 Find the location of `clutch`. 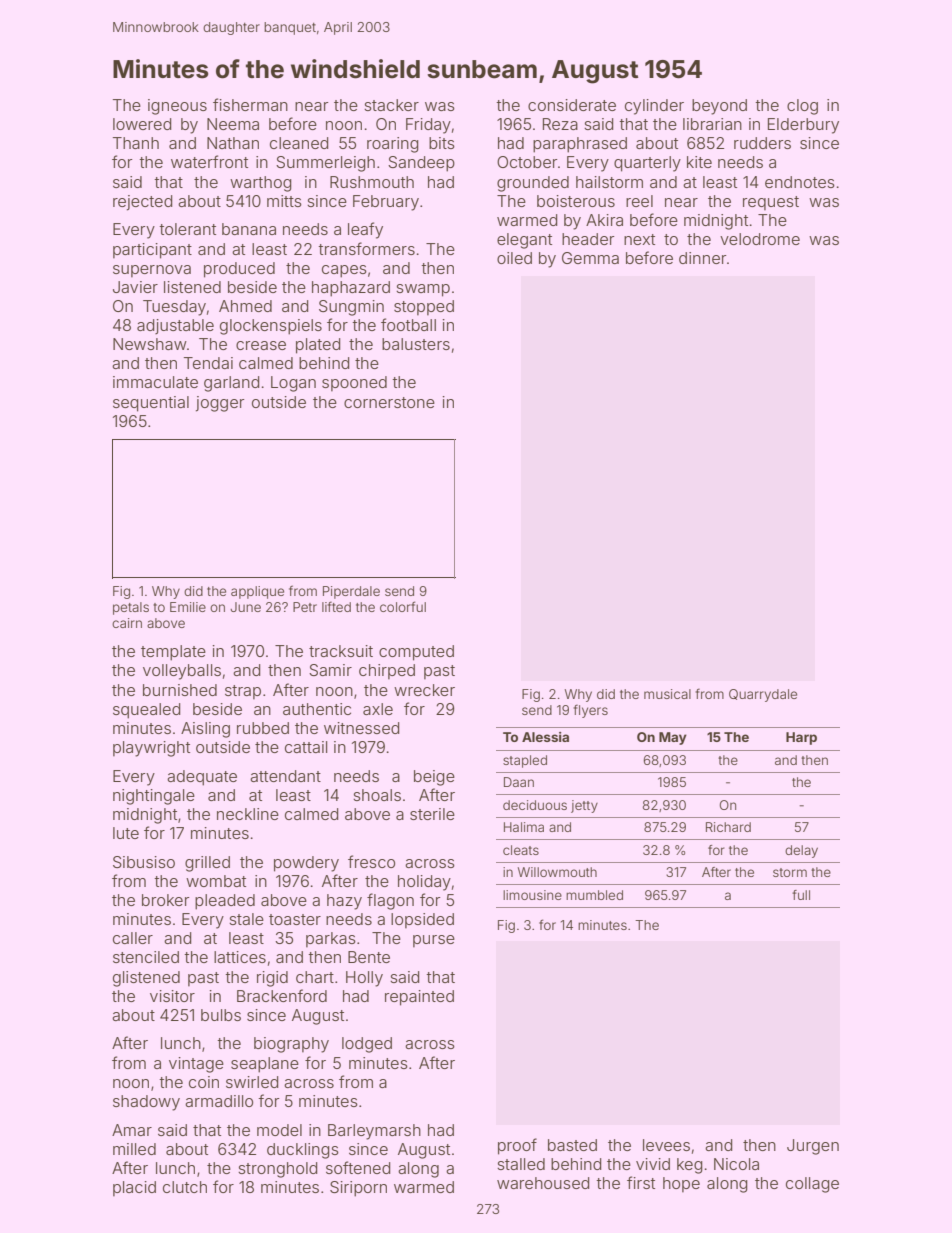

clutch is located at coordinates (185, 1187).
